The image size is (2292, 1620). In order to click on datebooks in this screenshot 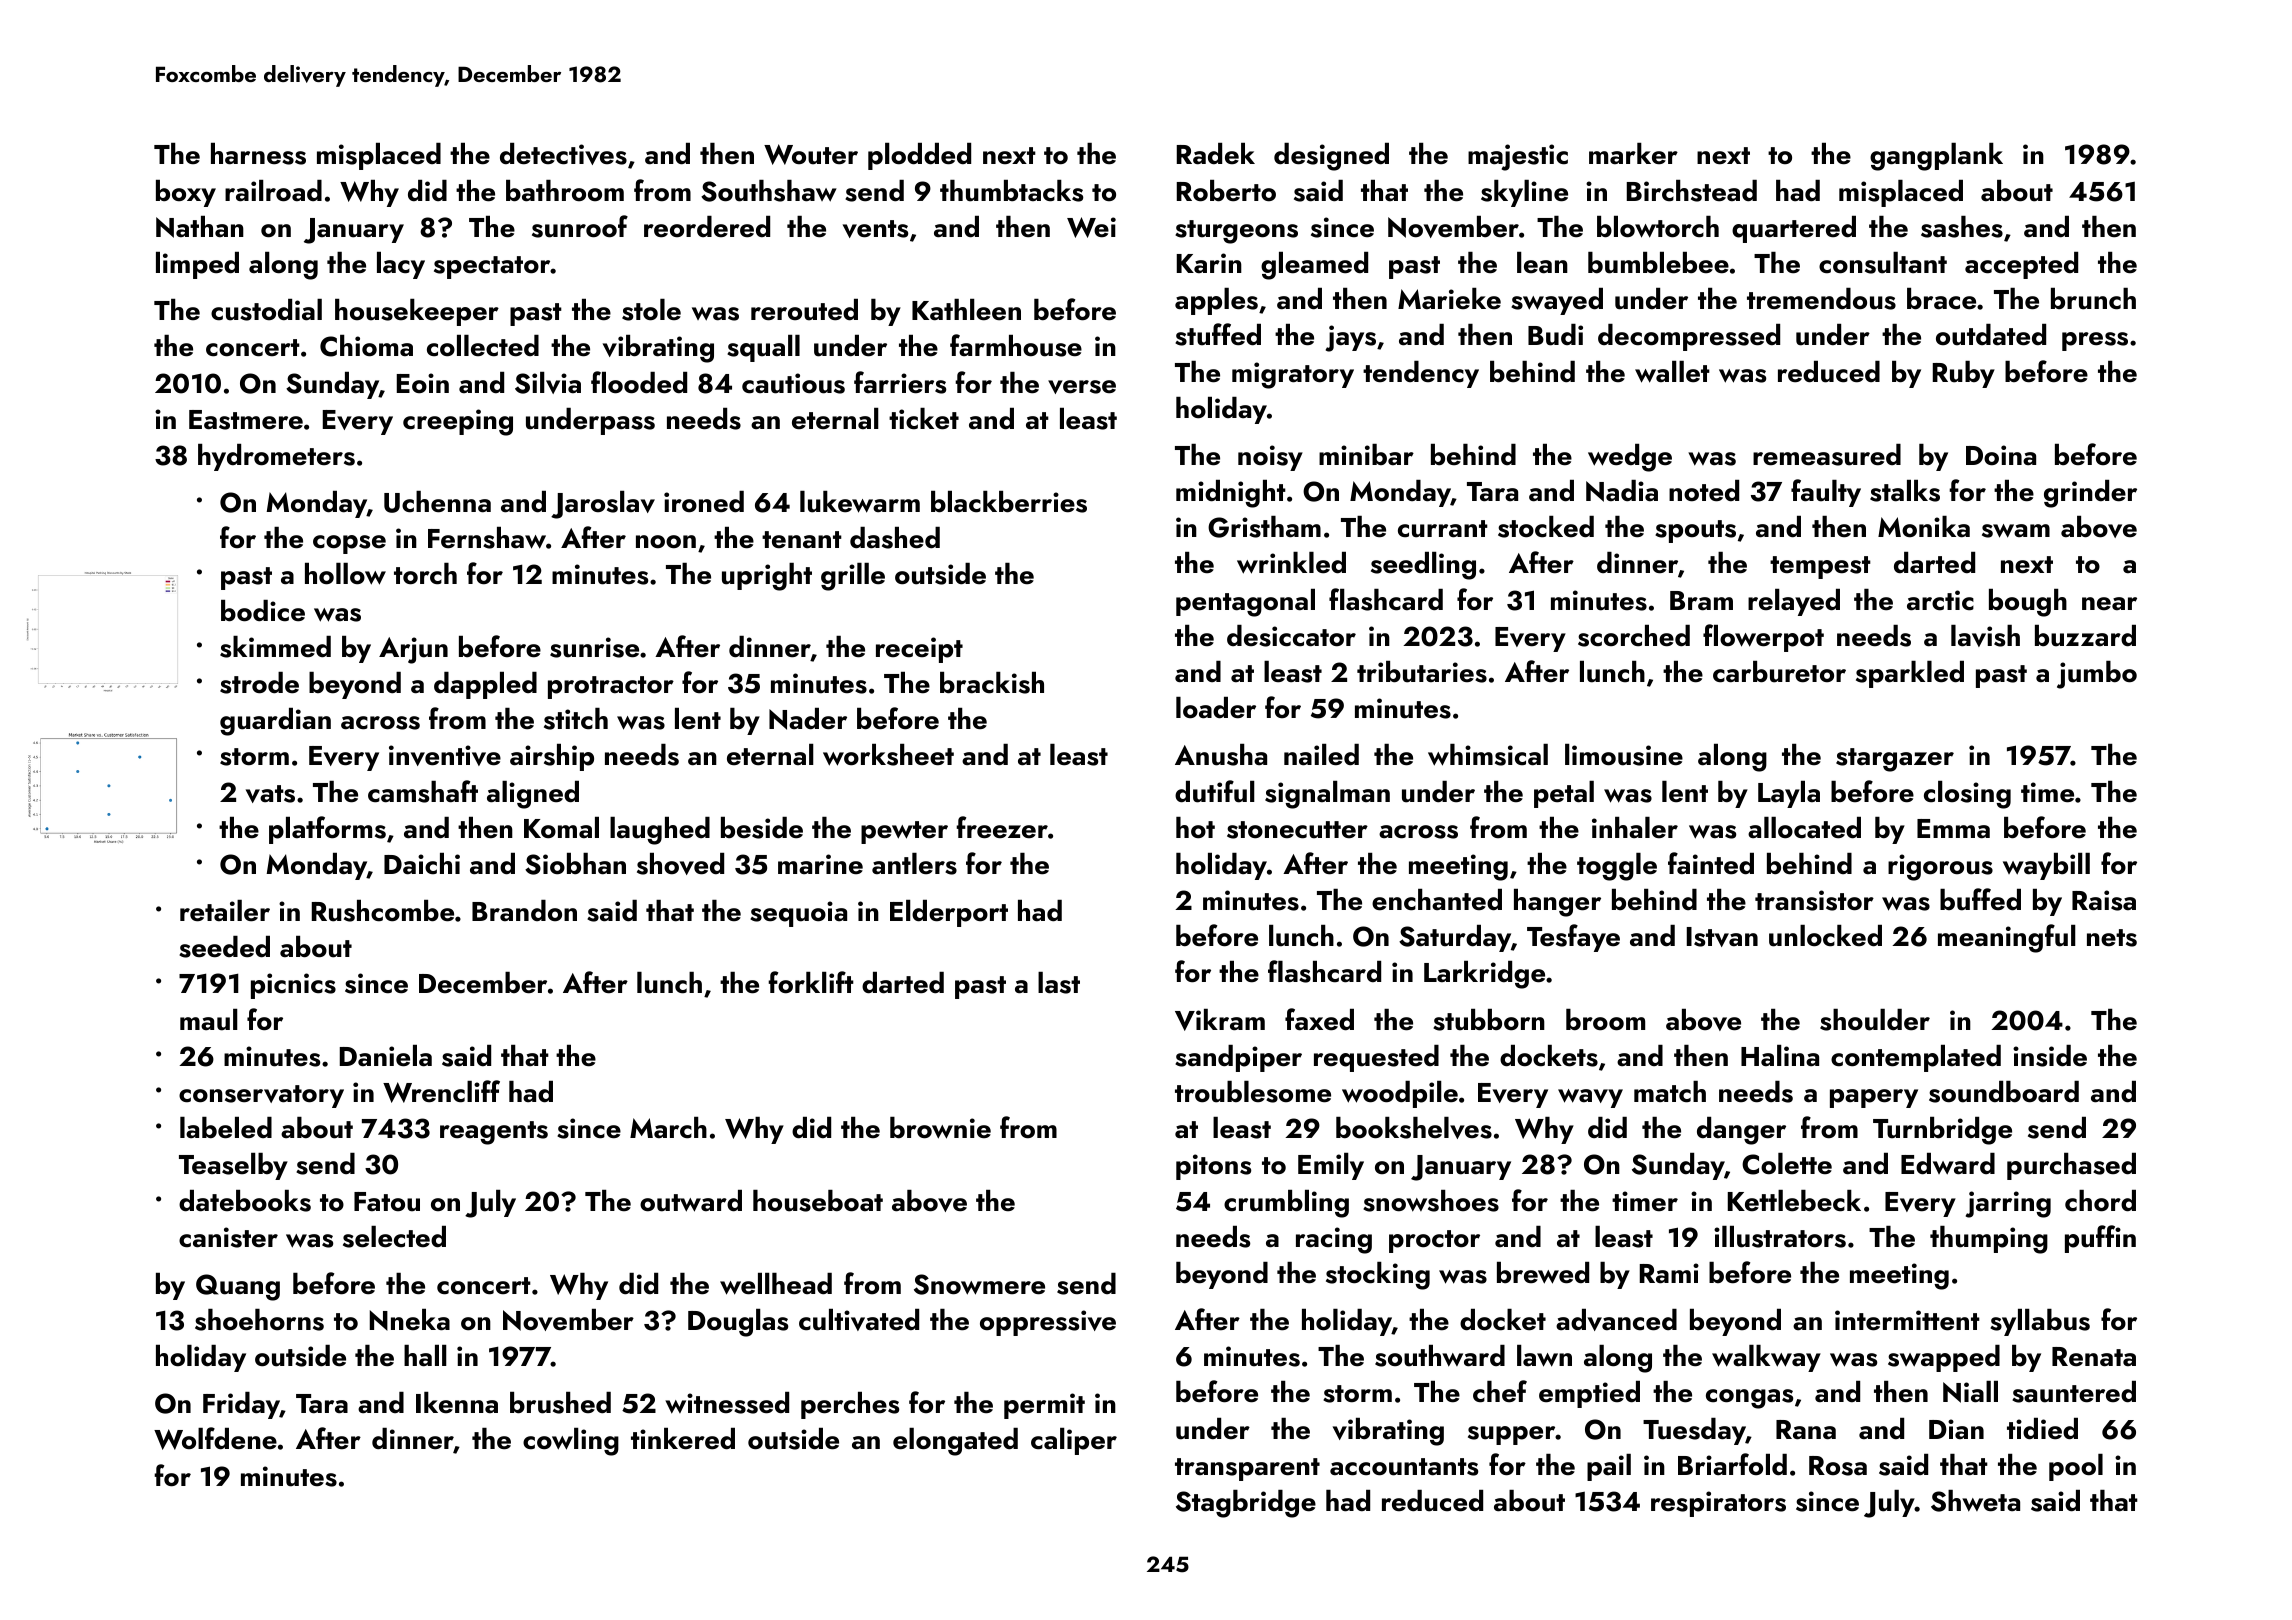, I will do `click(245, 1201)`.
